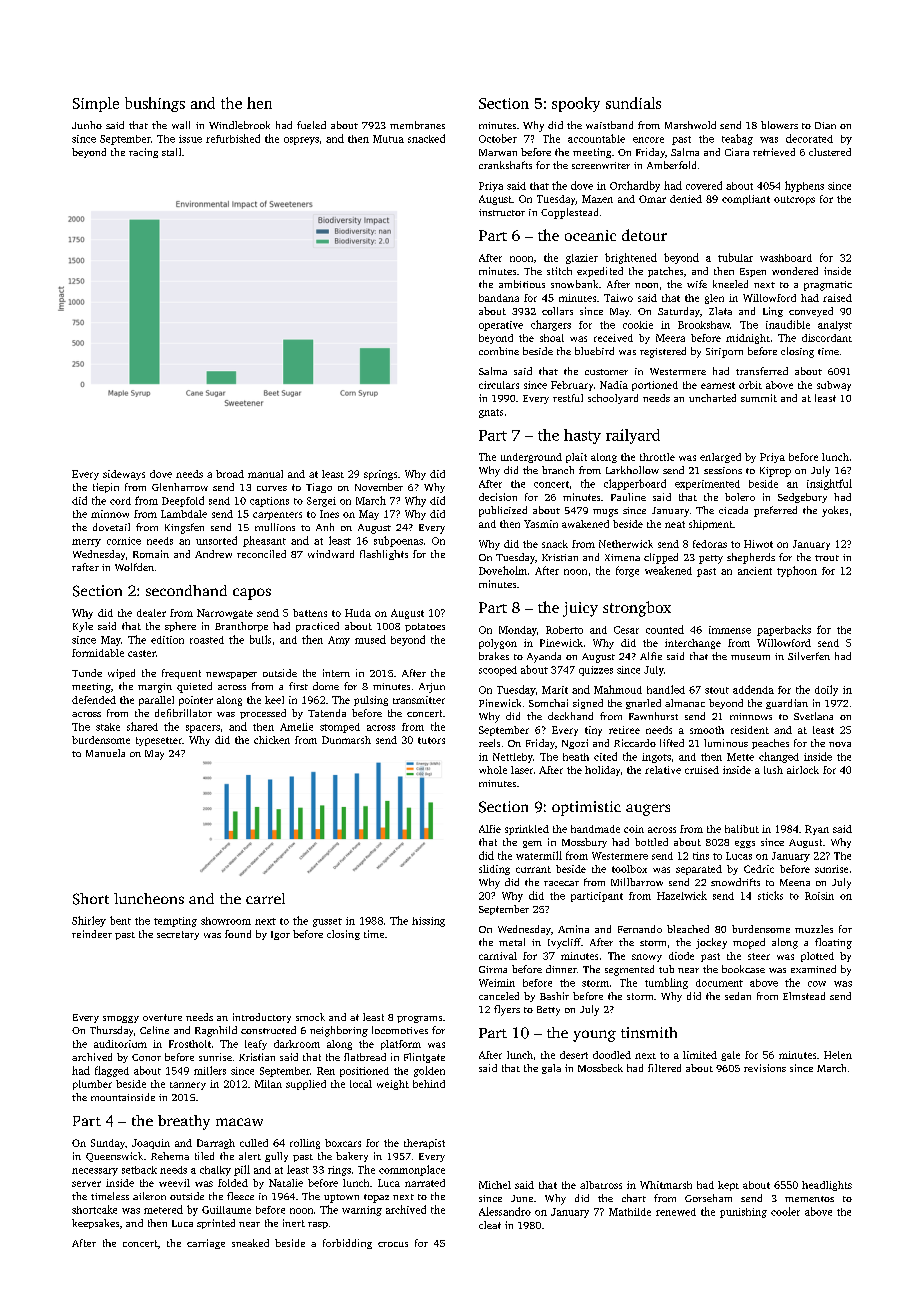 This screenshot has height=1308, width=924. Describe the element at coordinates (809, 1199) in the screenshot. I see `mementos` at that location.
